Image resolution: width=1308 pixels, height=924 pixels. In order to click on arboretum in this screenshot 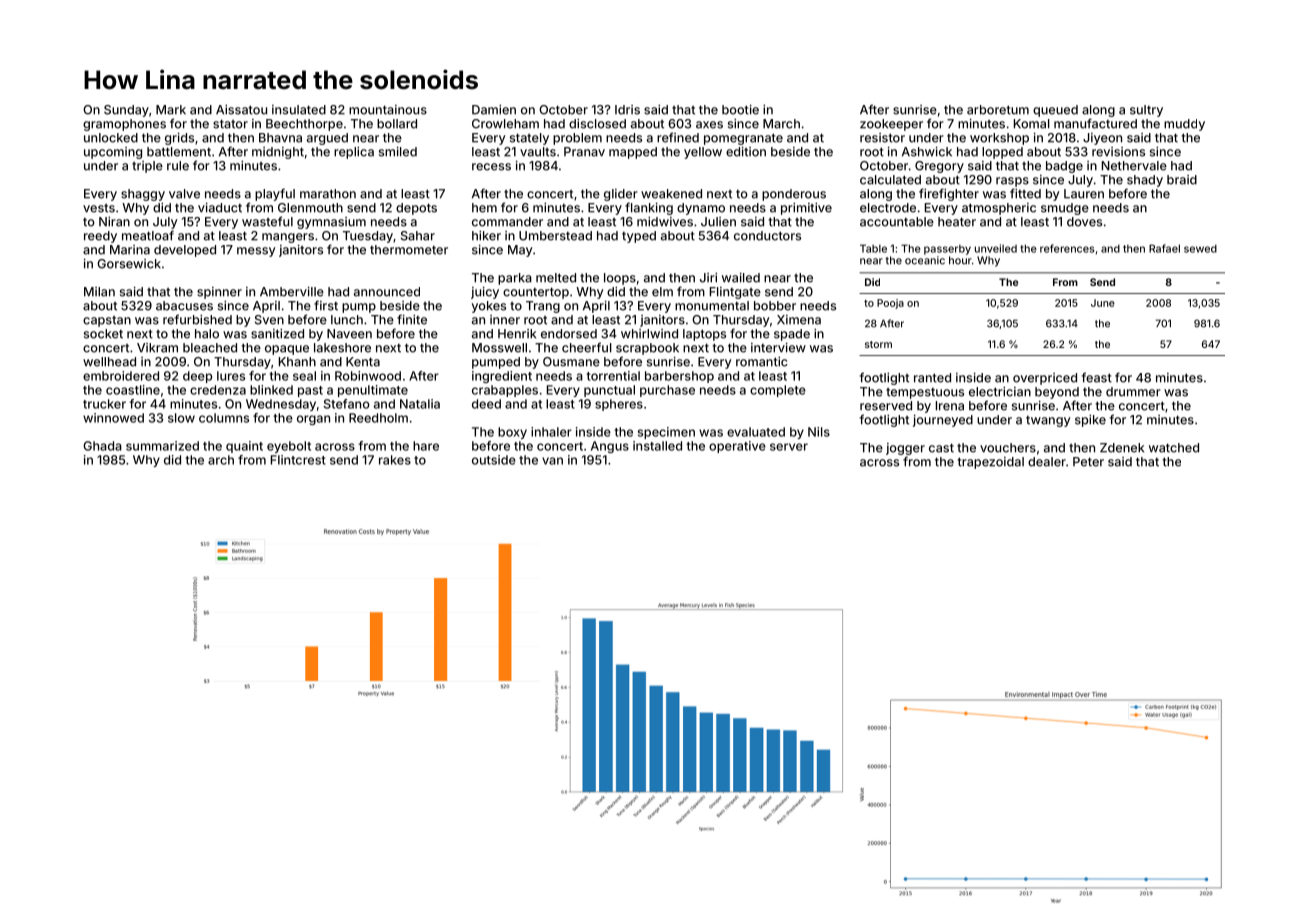, I will do `click(998, 110)`.
